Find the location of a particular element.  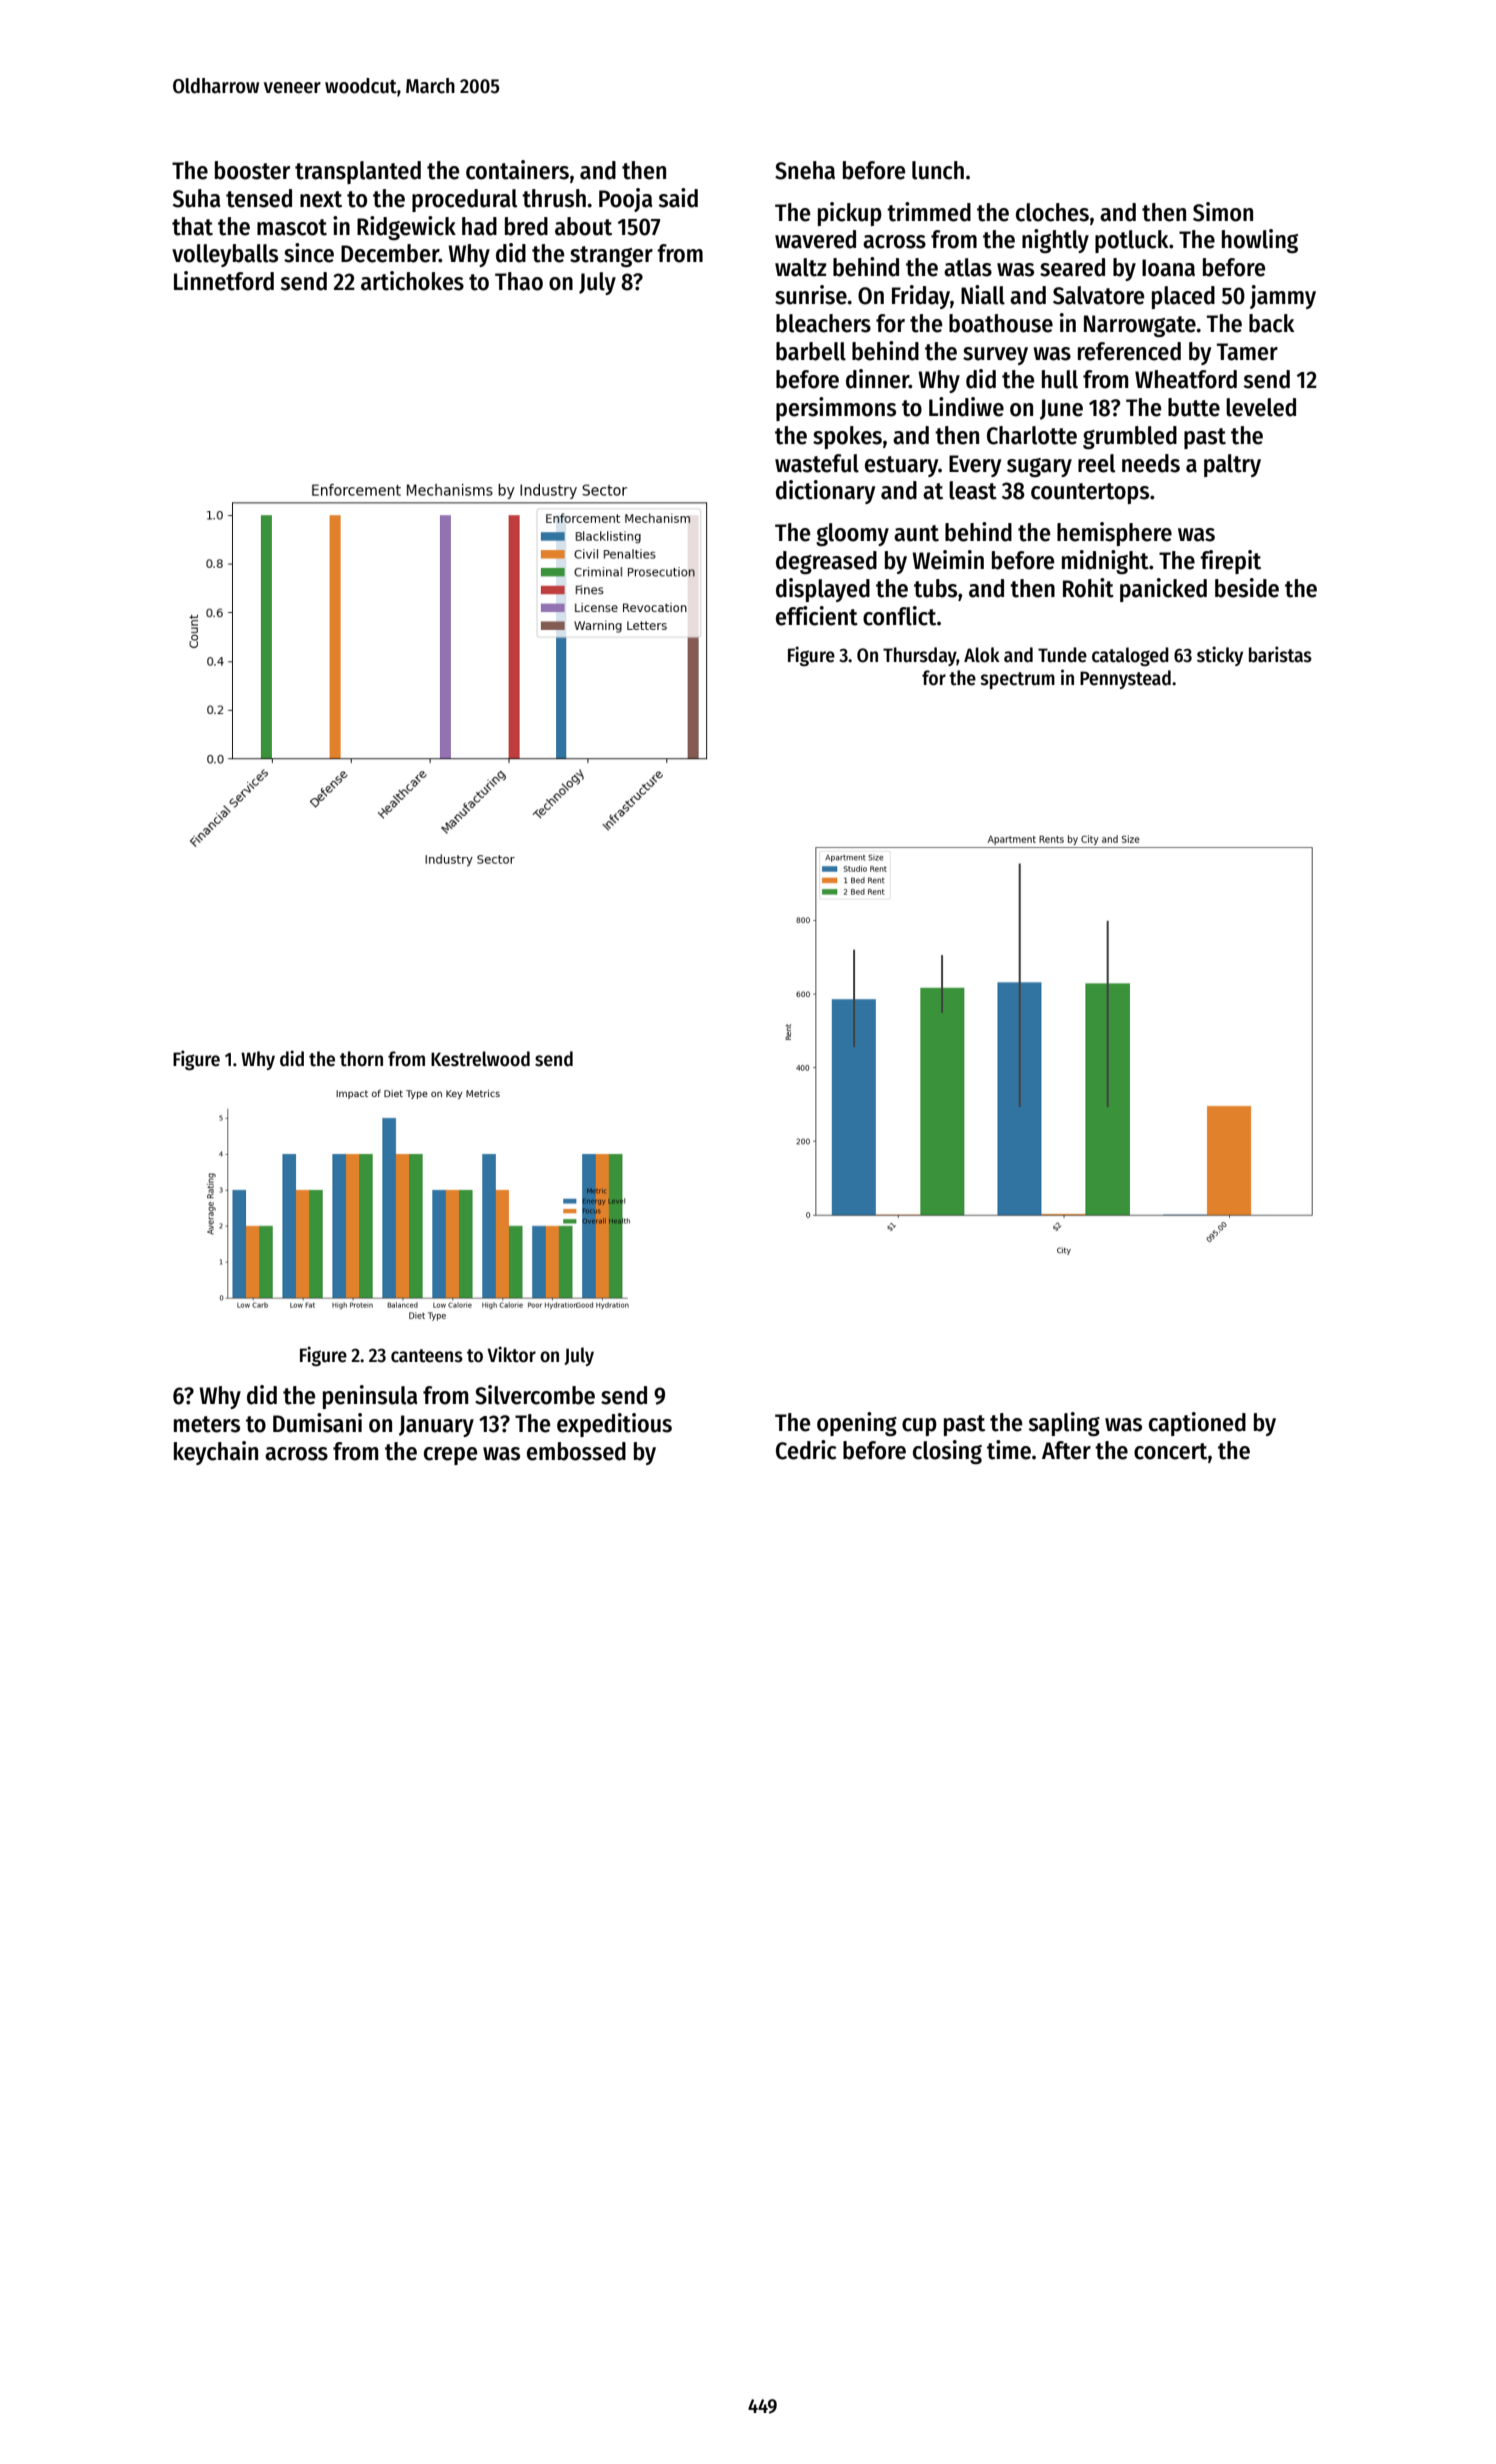

thorn is located at coordinates (361, 1059).
